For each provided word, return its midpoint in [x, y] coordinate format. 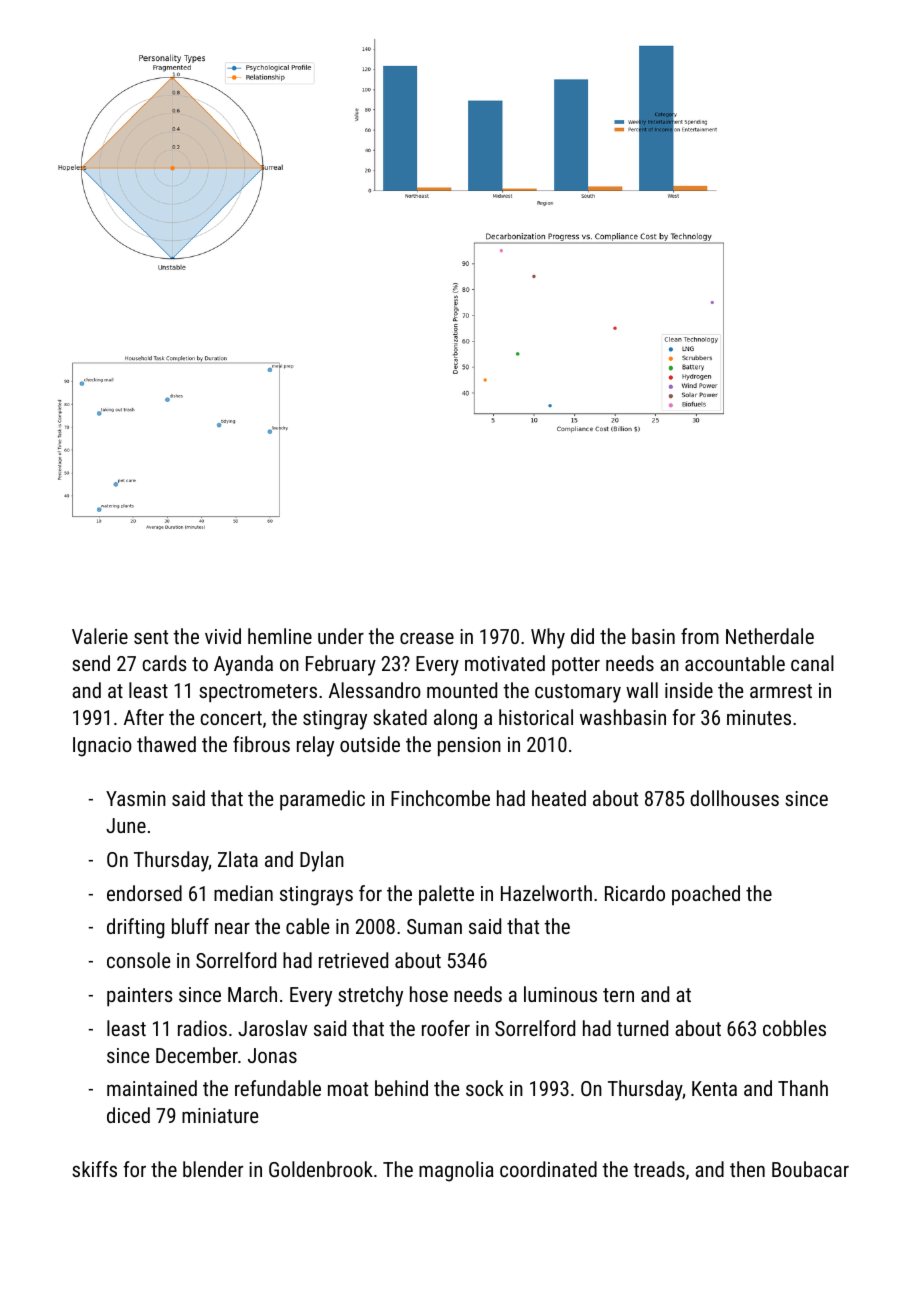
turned [642, 1028]
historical [536, 717]
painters [139, 997]
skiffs [94, 1169]
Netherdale [770, 636]
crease [427, 638]
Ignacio [102, 747]
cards [164, 663]
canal [812, 663]
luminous [560, 994]
